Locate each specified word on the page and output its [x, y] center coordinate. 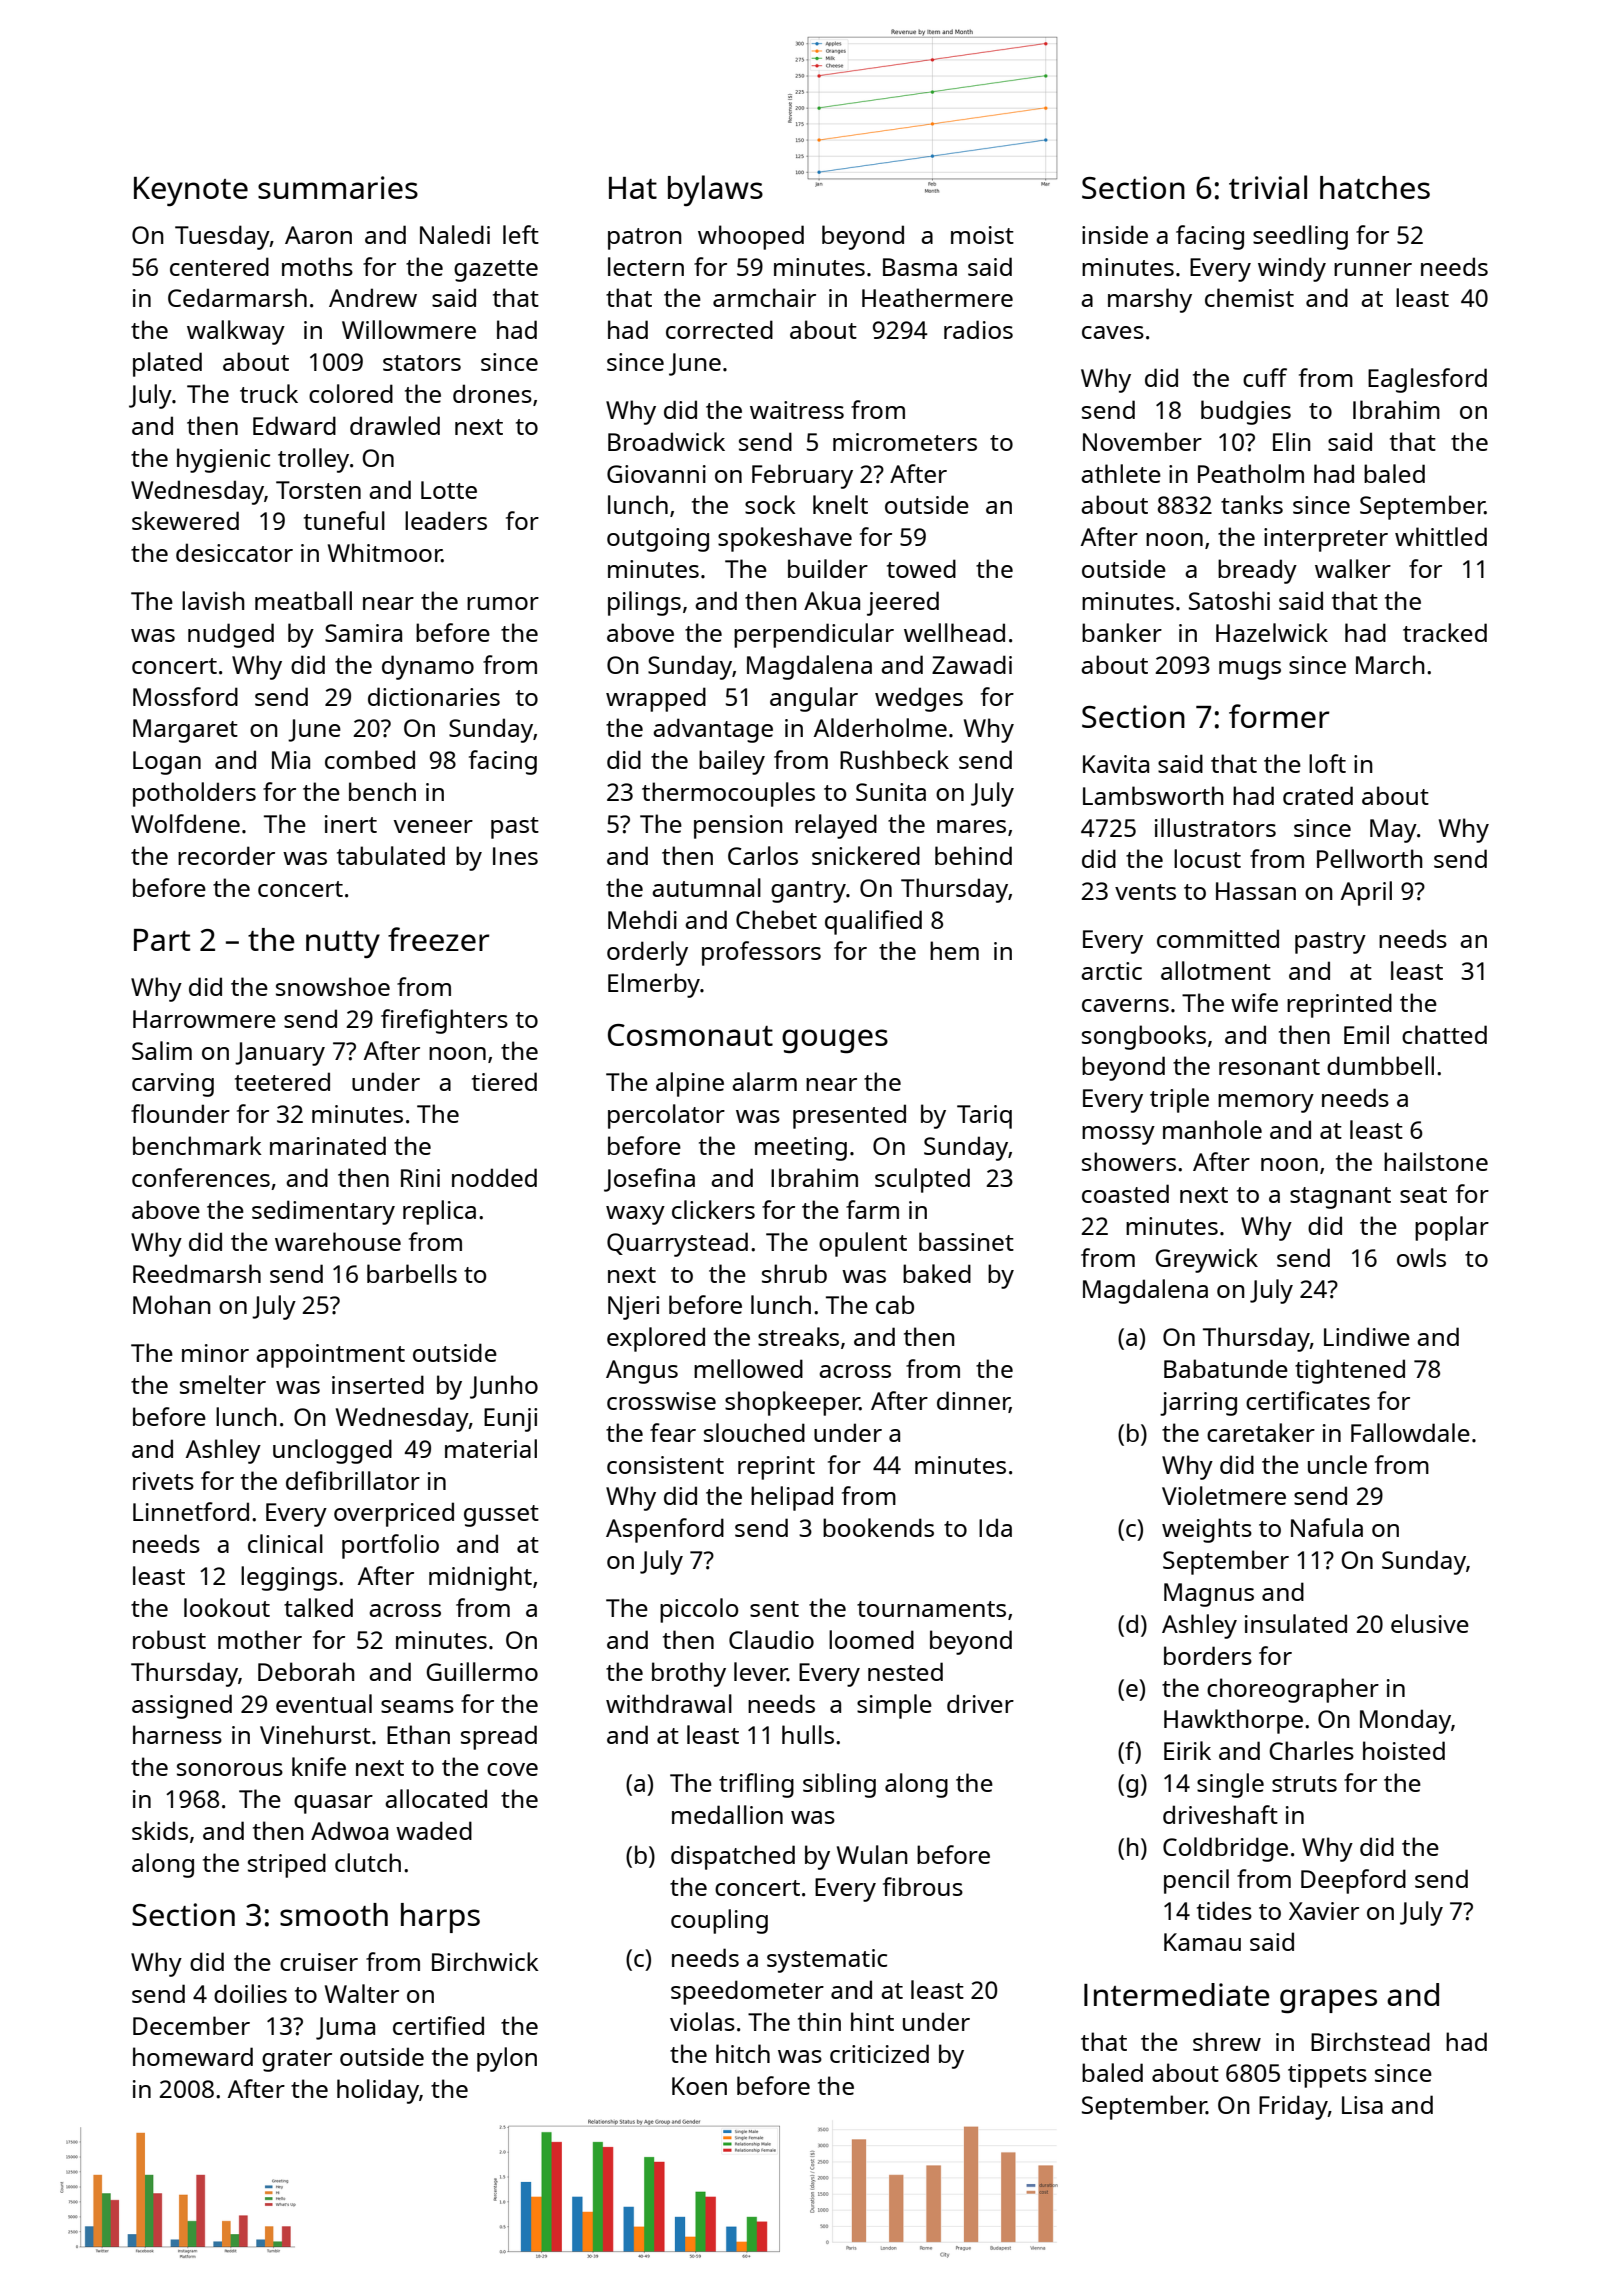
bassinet [966, 1241]
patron [645, 239]
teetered [282, 1081]
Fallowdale [1410, 1432]
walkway [236, 332]
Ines [515, 856]
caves [1113, 332]
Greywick [1206, 1260]
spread [499, 1737]
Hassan [1256, 891]
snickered [866, 855]
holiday [378, 2091]
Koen [699, 2086]
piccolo [699, 1610]
